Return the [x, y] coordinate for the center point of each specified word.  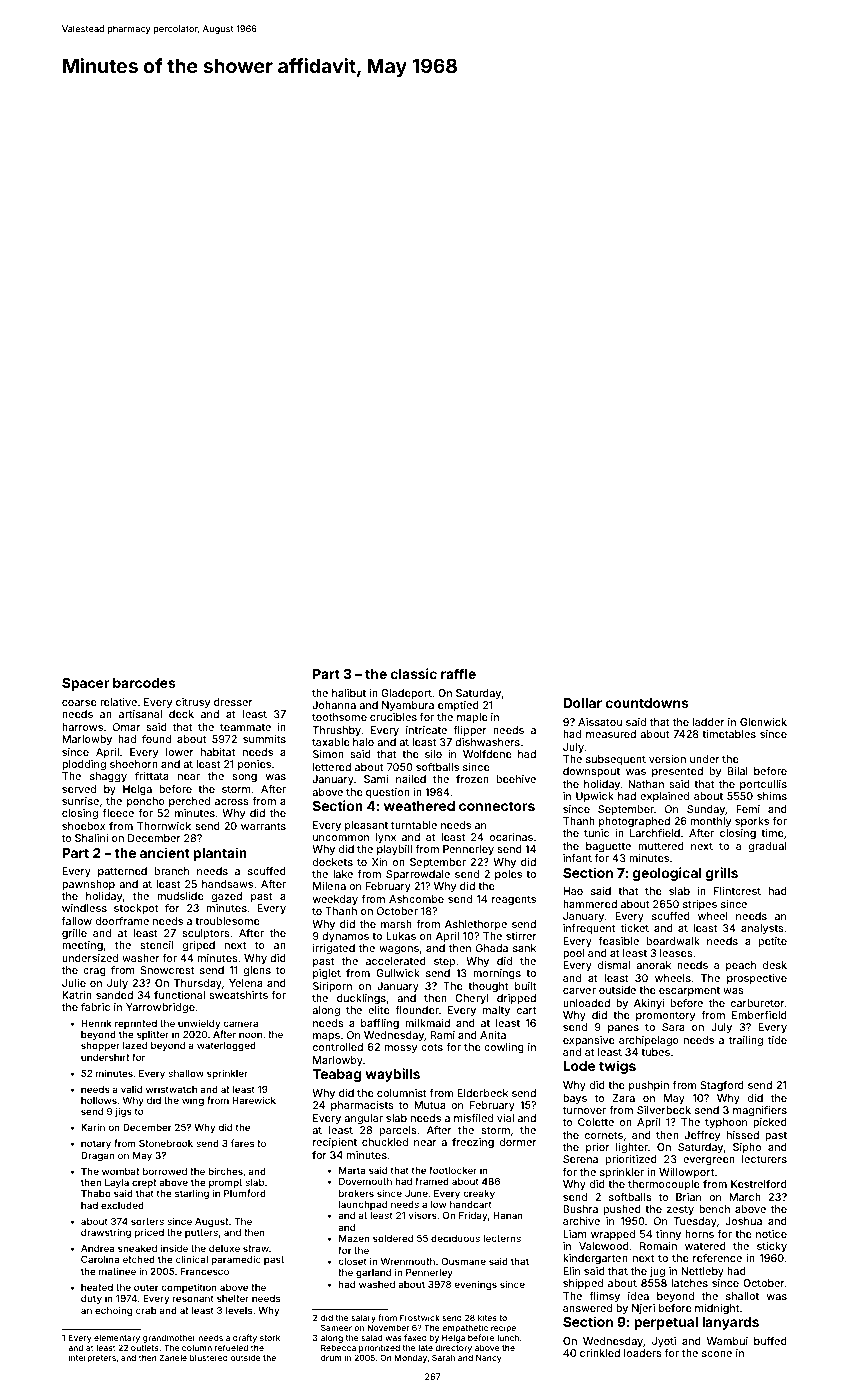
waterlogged [226, 1046]
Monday [410, 1358]
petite [773, 942]
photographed [634, 822]
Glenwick [763, 722]
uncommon [341, 838]
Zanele [173, 1357]
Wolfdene [487, 754]
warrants [263, 826]
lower [179, 752]
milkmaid [427, 1023]
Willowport [686, 1173]
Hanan [508, 1215]
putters [201, 1233]
